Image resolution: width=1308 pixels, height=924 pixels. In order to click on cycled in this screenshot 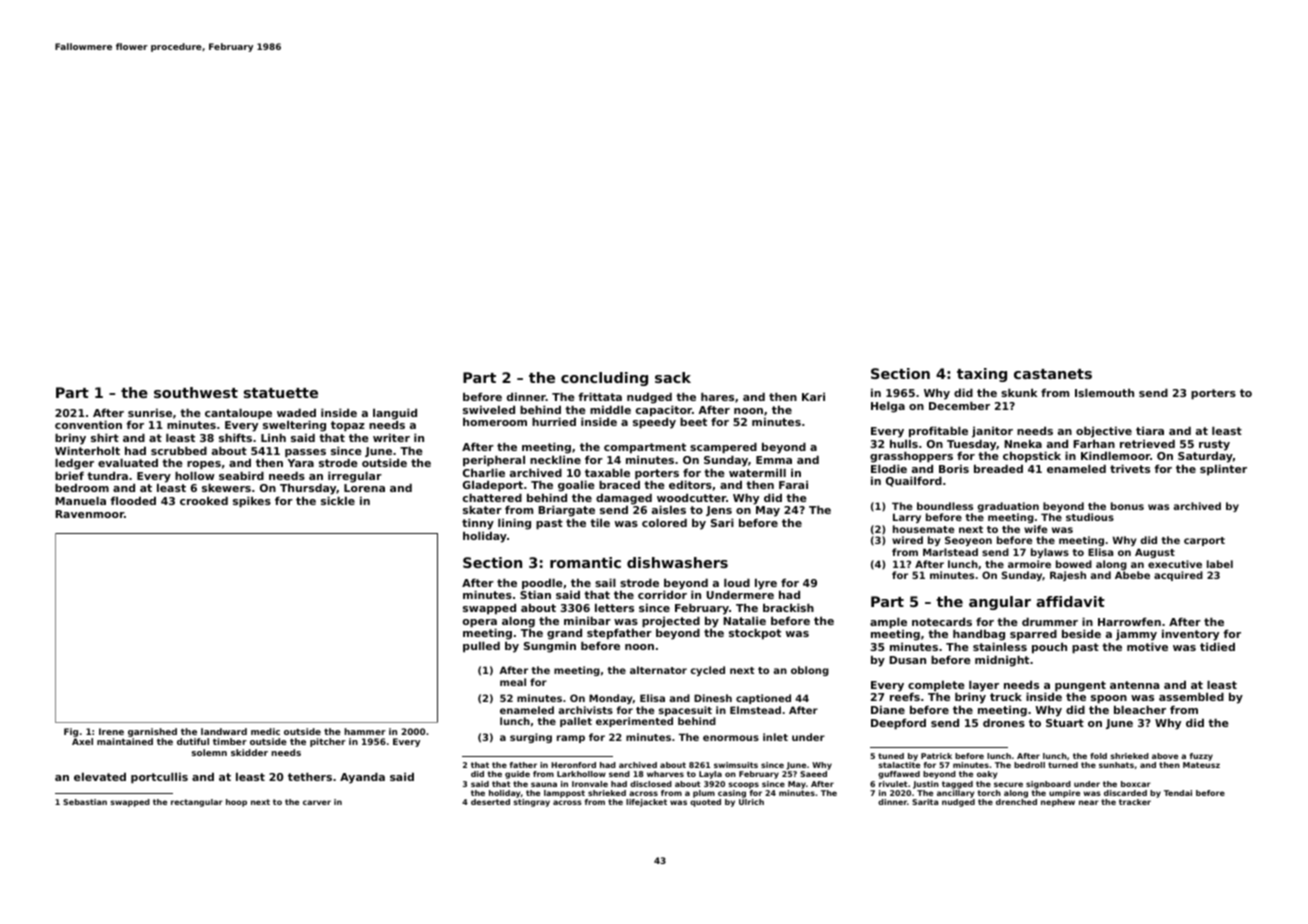, I will do `click(707, 671)`.
